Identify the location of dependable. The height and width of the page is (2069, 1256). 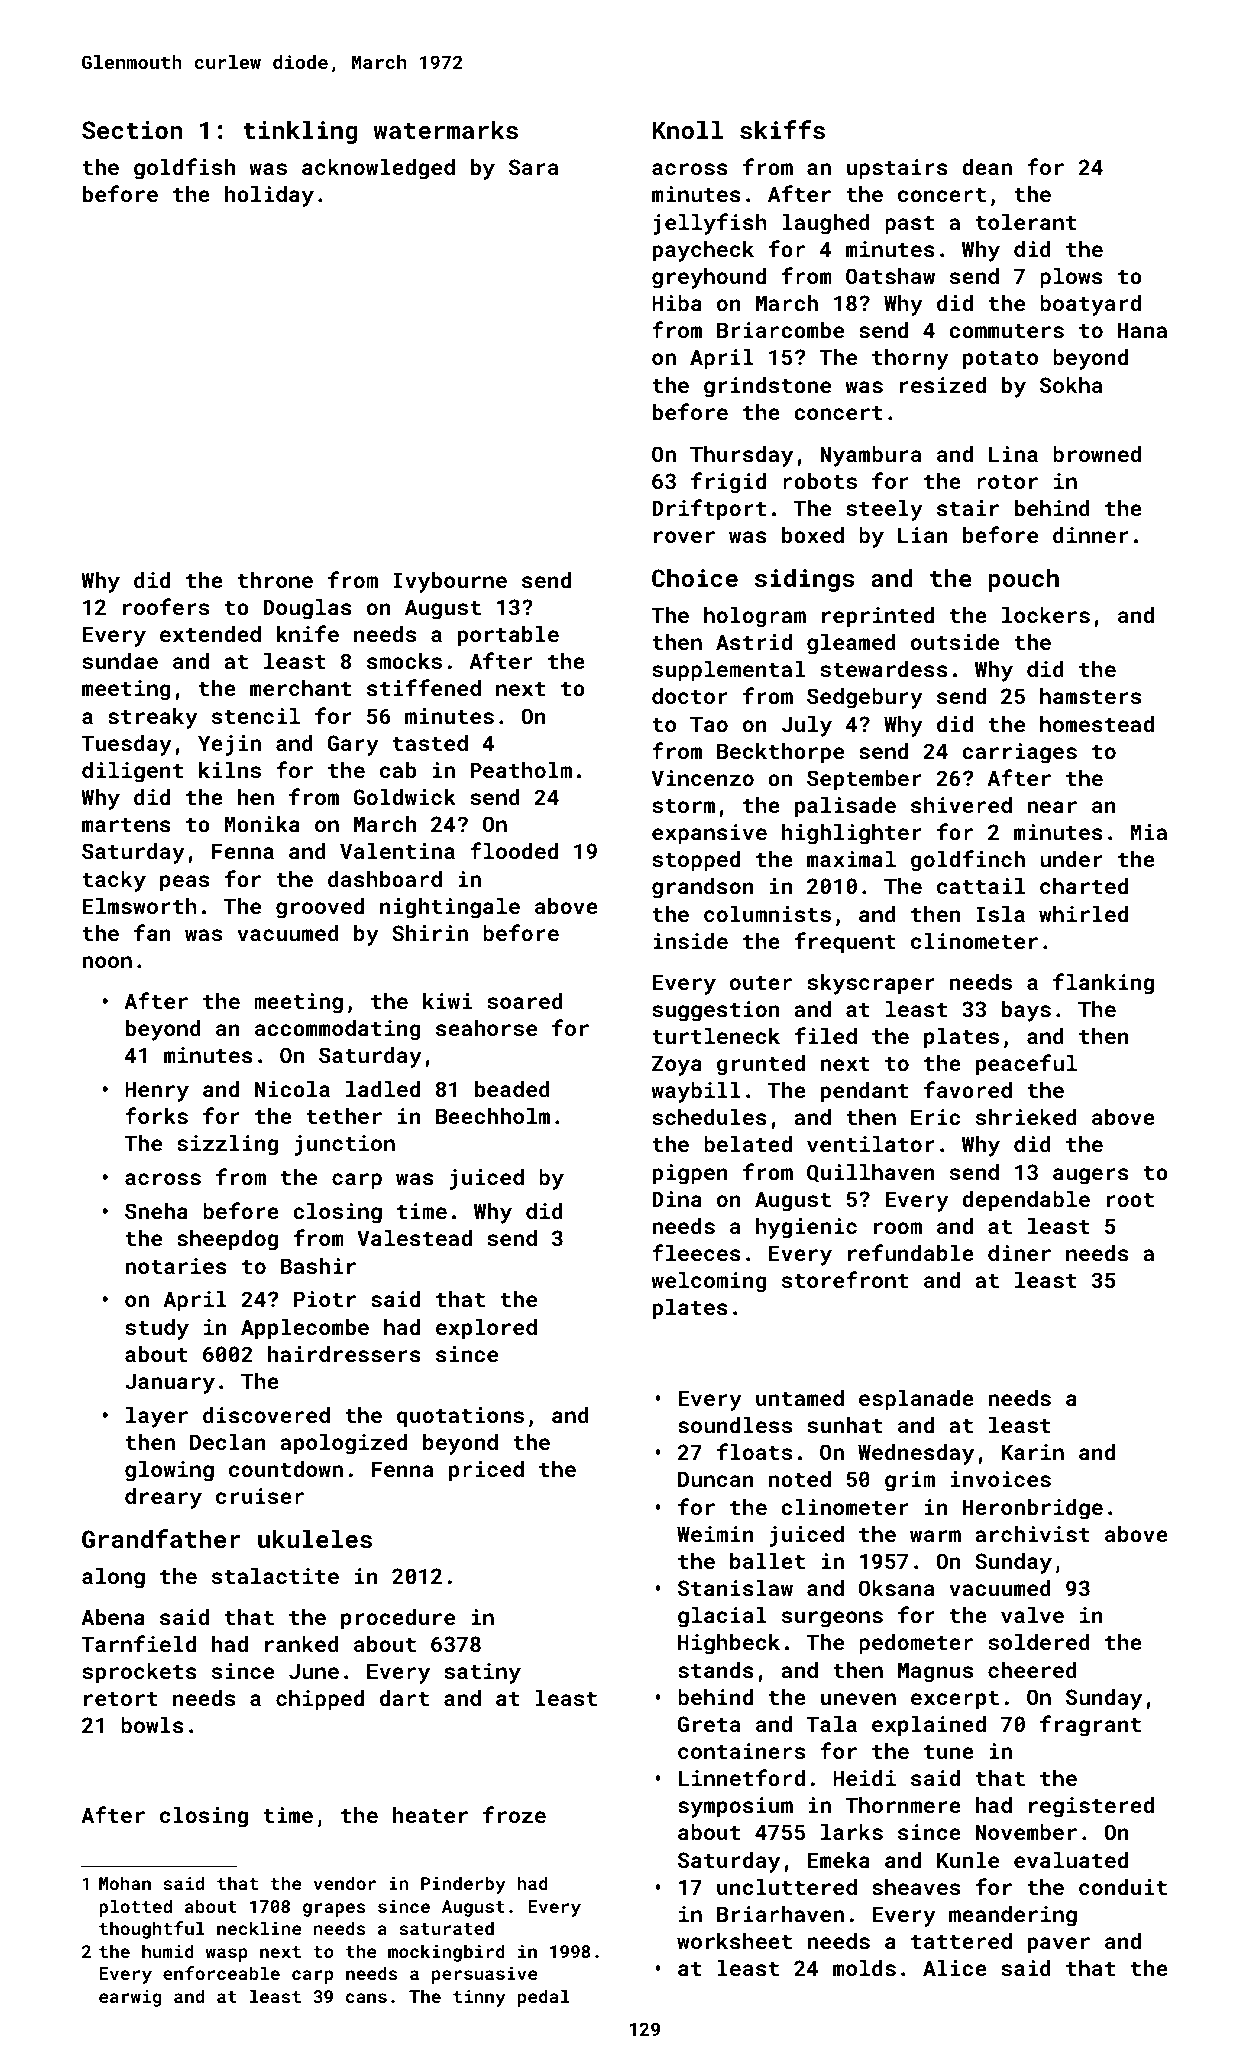
(1026, 1201).
